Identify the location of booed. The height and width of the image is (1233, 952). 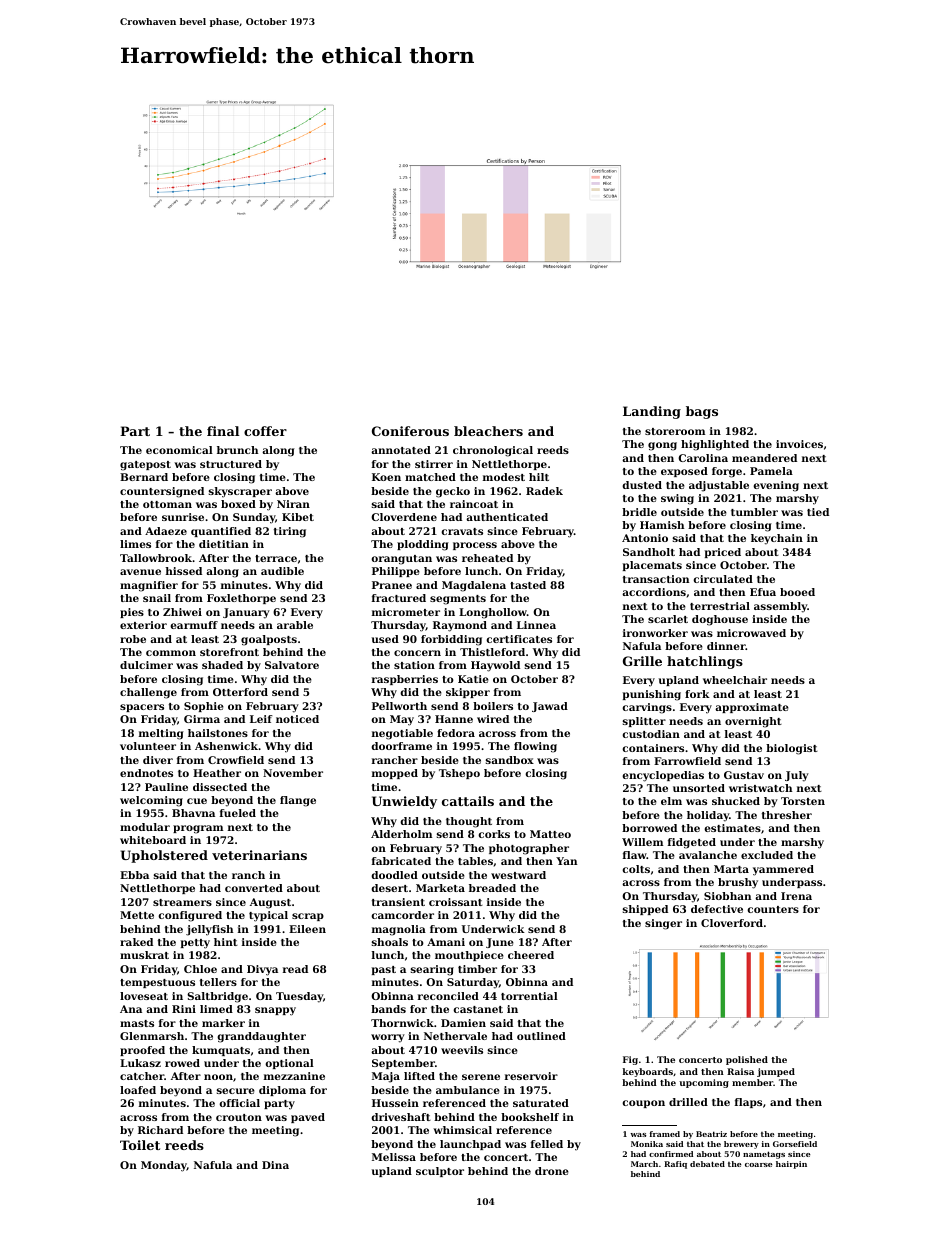
(797, 592).
